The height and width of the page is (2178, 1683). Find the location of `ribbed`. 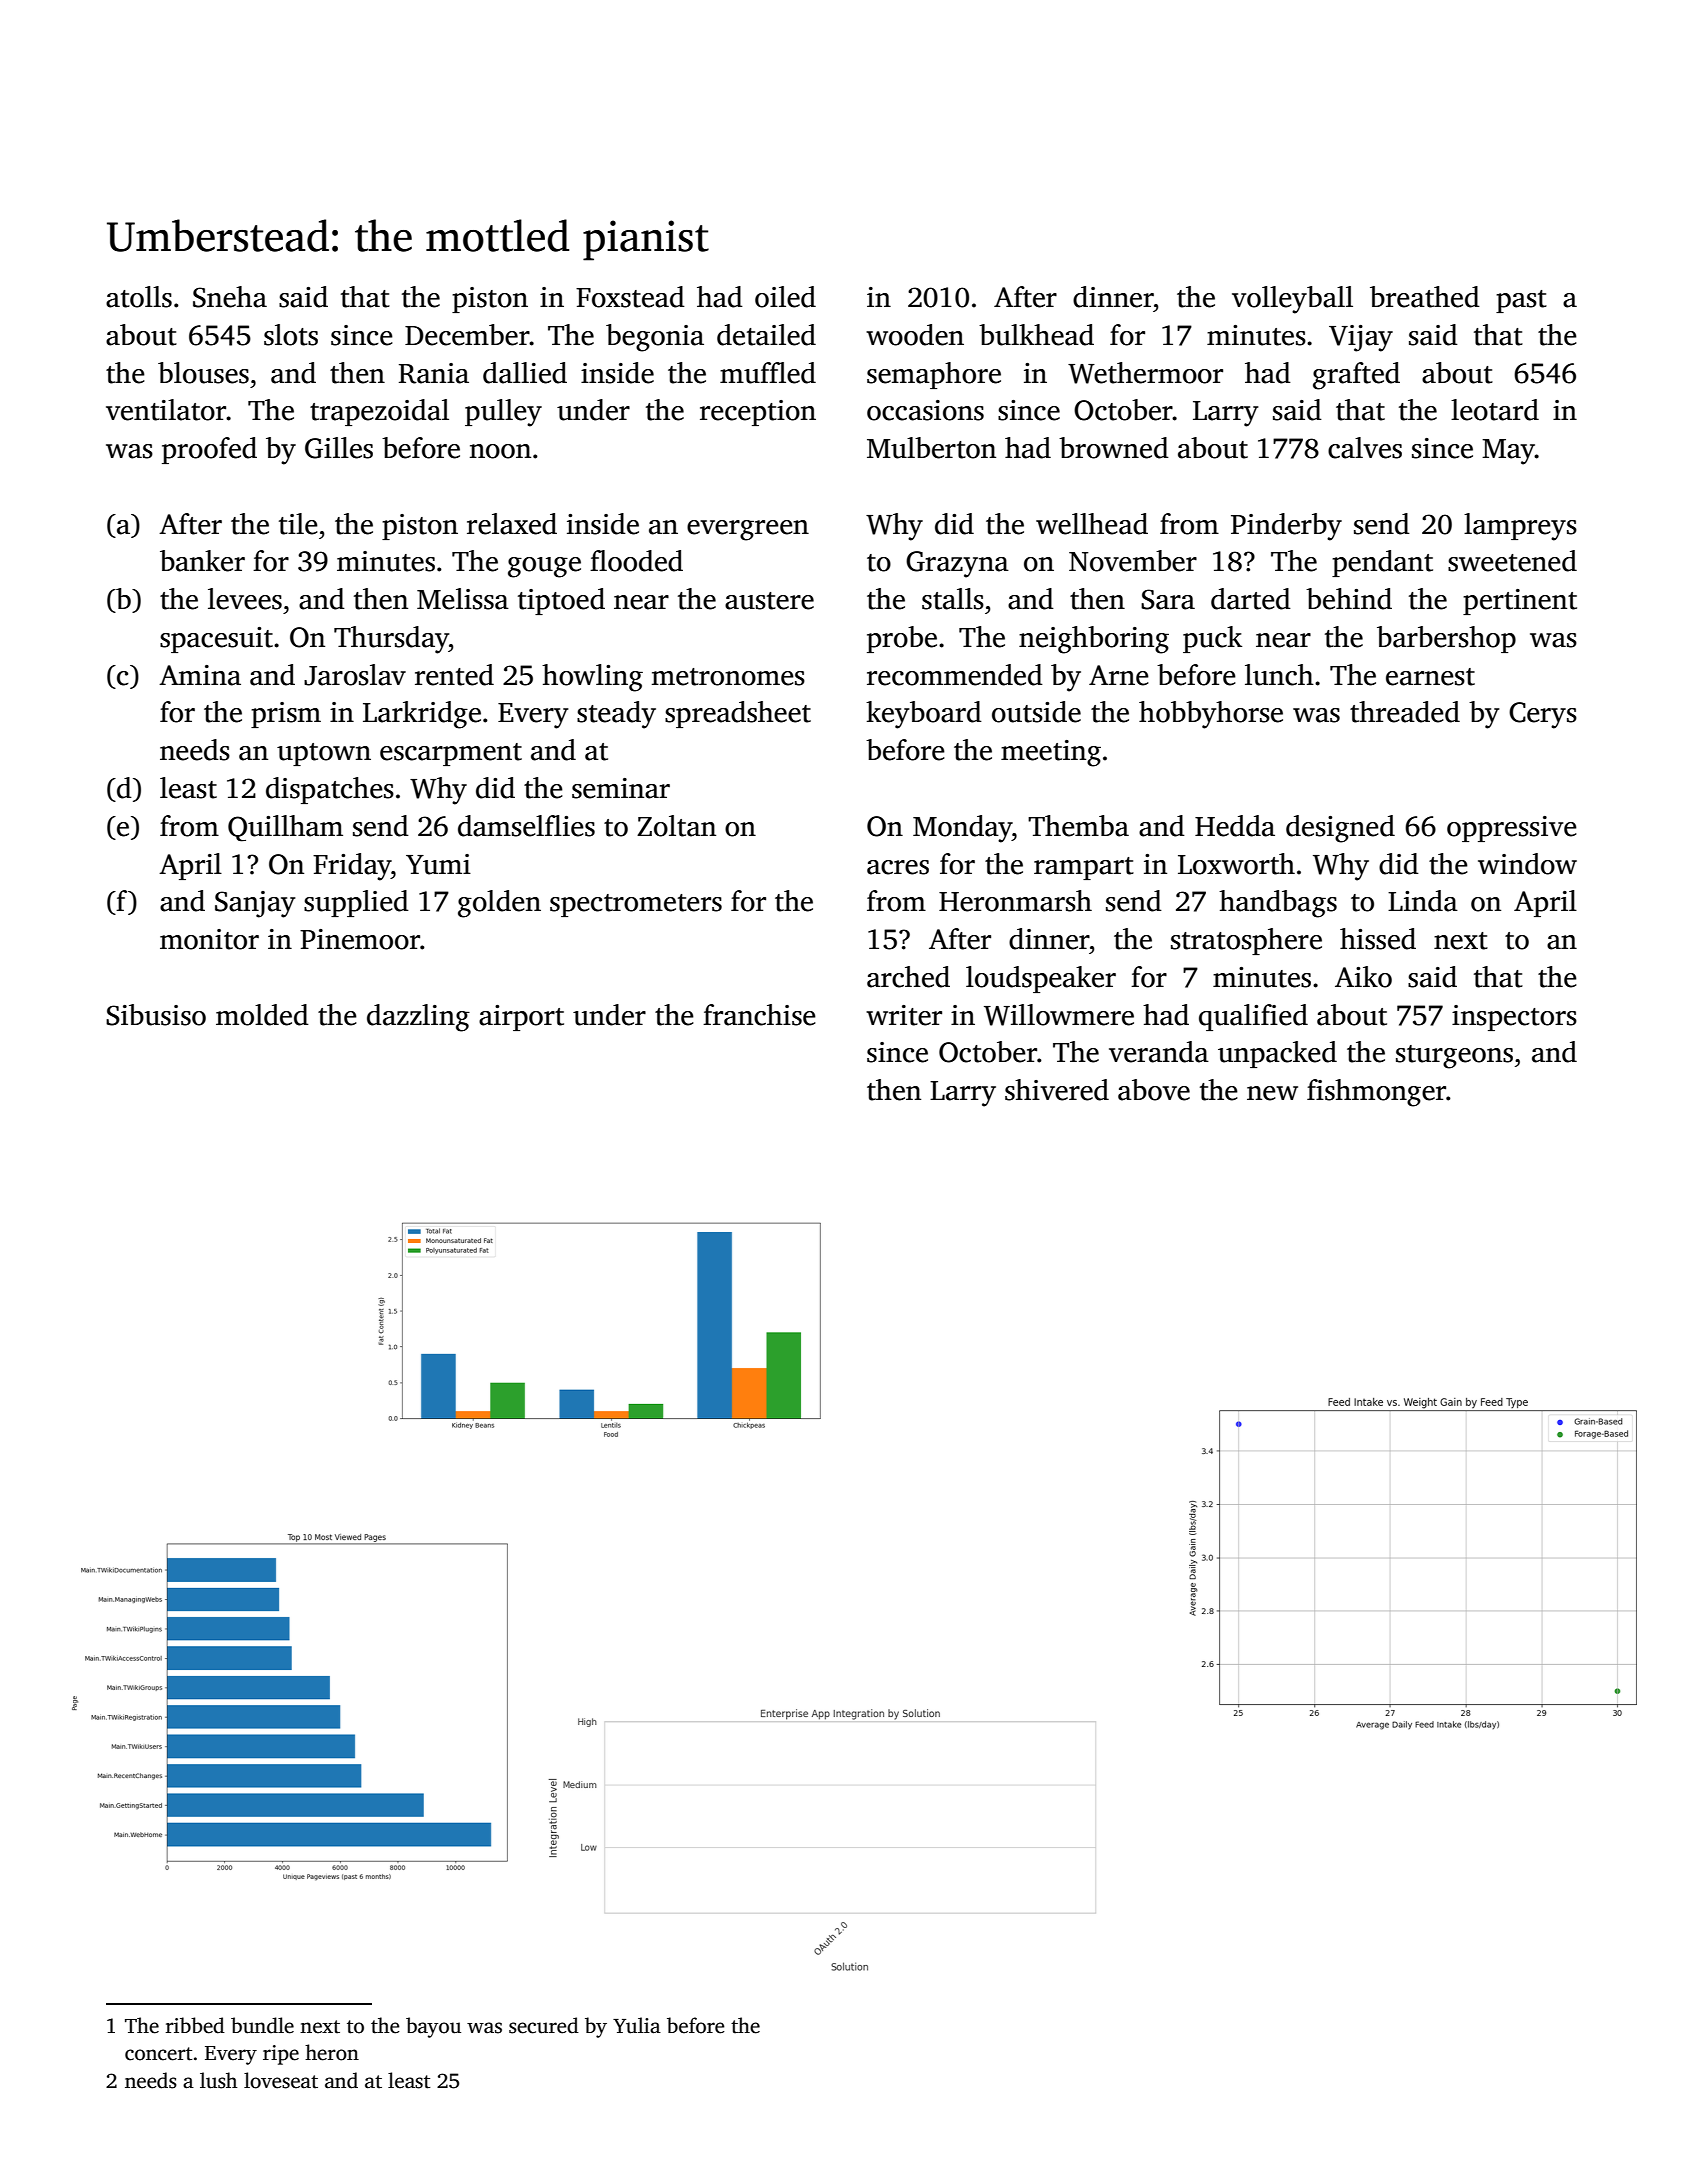

ribbed is located at coordinates (195, 2025).
